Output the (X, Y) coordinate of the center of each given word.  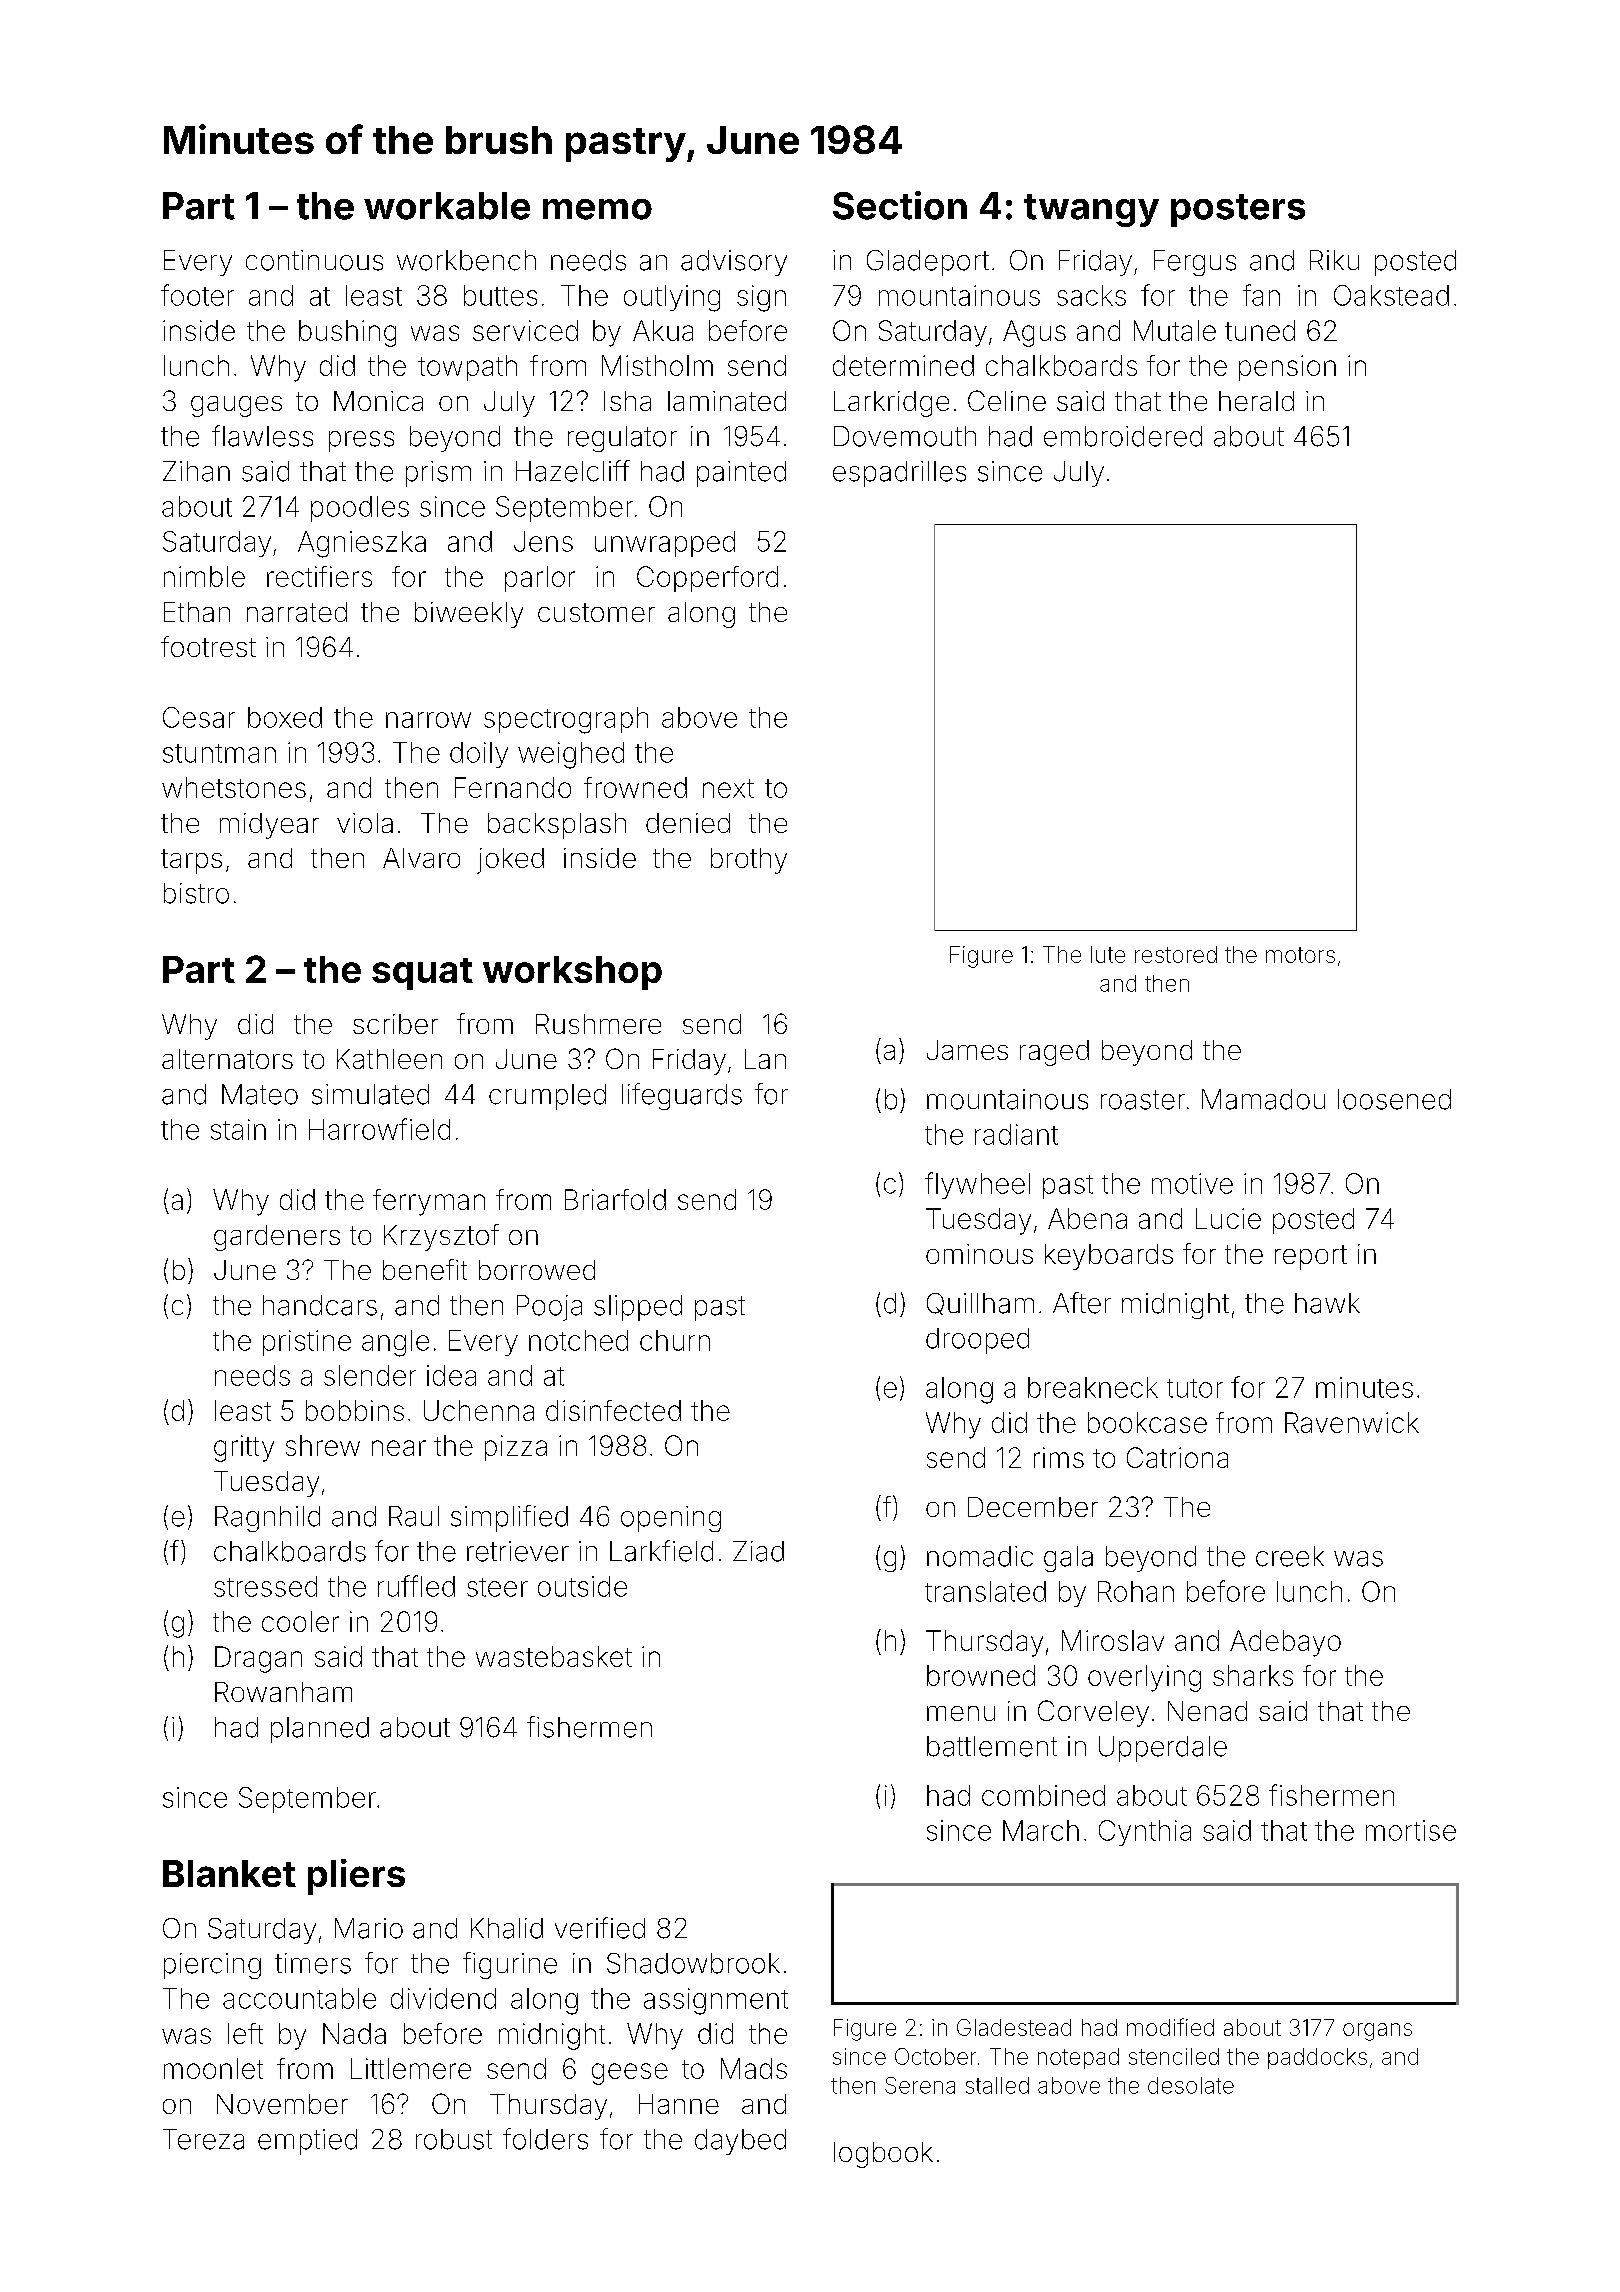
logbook (883, 2155)
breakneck (1093, 1387)
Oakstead (1391, 295)
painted (741, 474)
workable (447, 206)
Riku (1334, 260)
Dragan (258, 1659)
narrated (297, 612)
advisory (734, 263)
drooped (977, 1341)
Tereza (203, 2139)
